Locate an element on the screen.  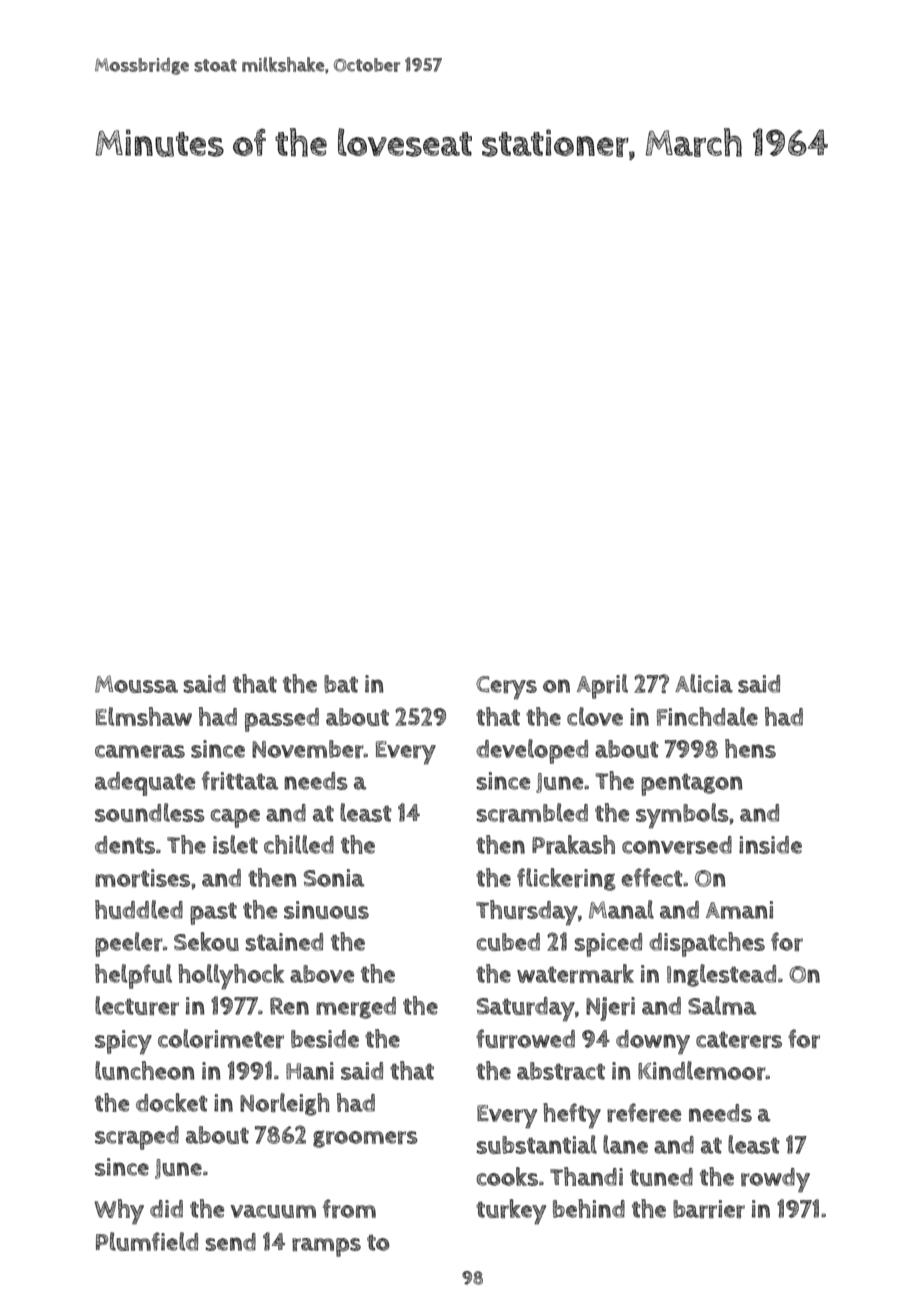
Finchdale is located at coordinates (707, 716).
